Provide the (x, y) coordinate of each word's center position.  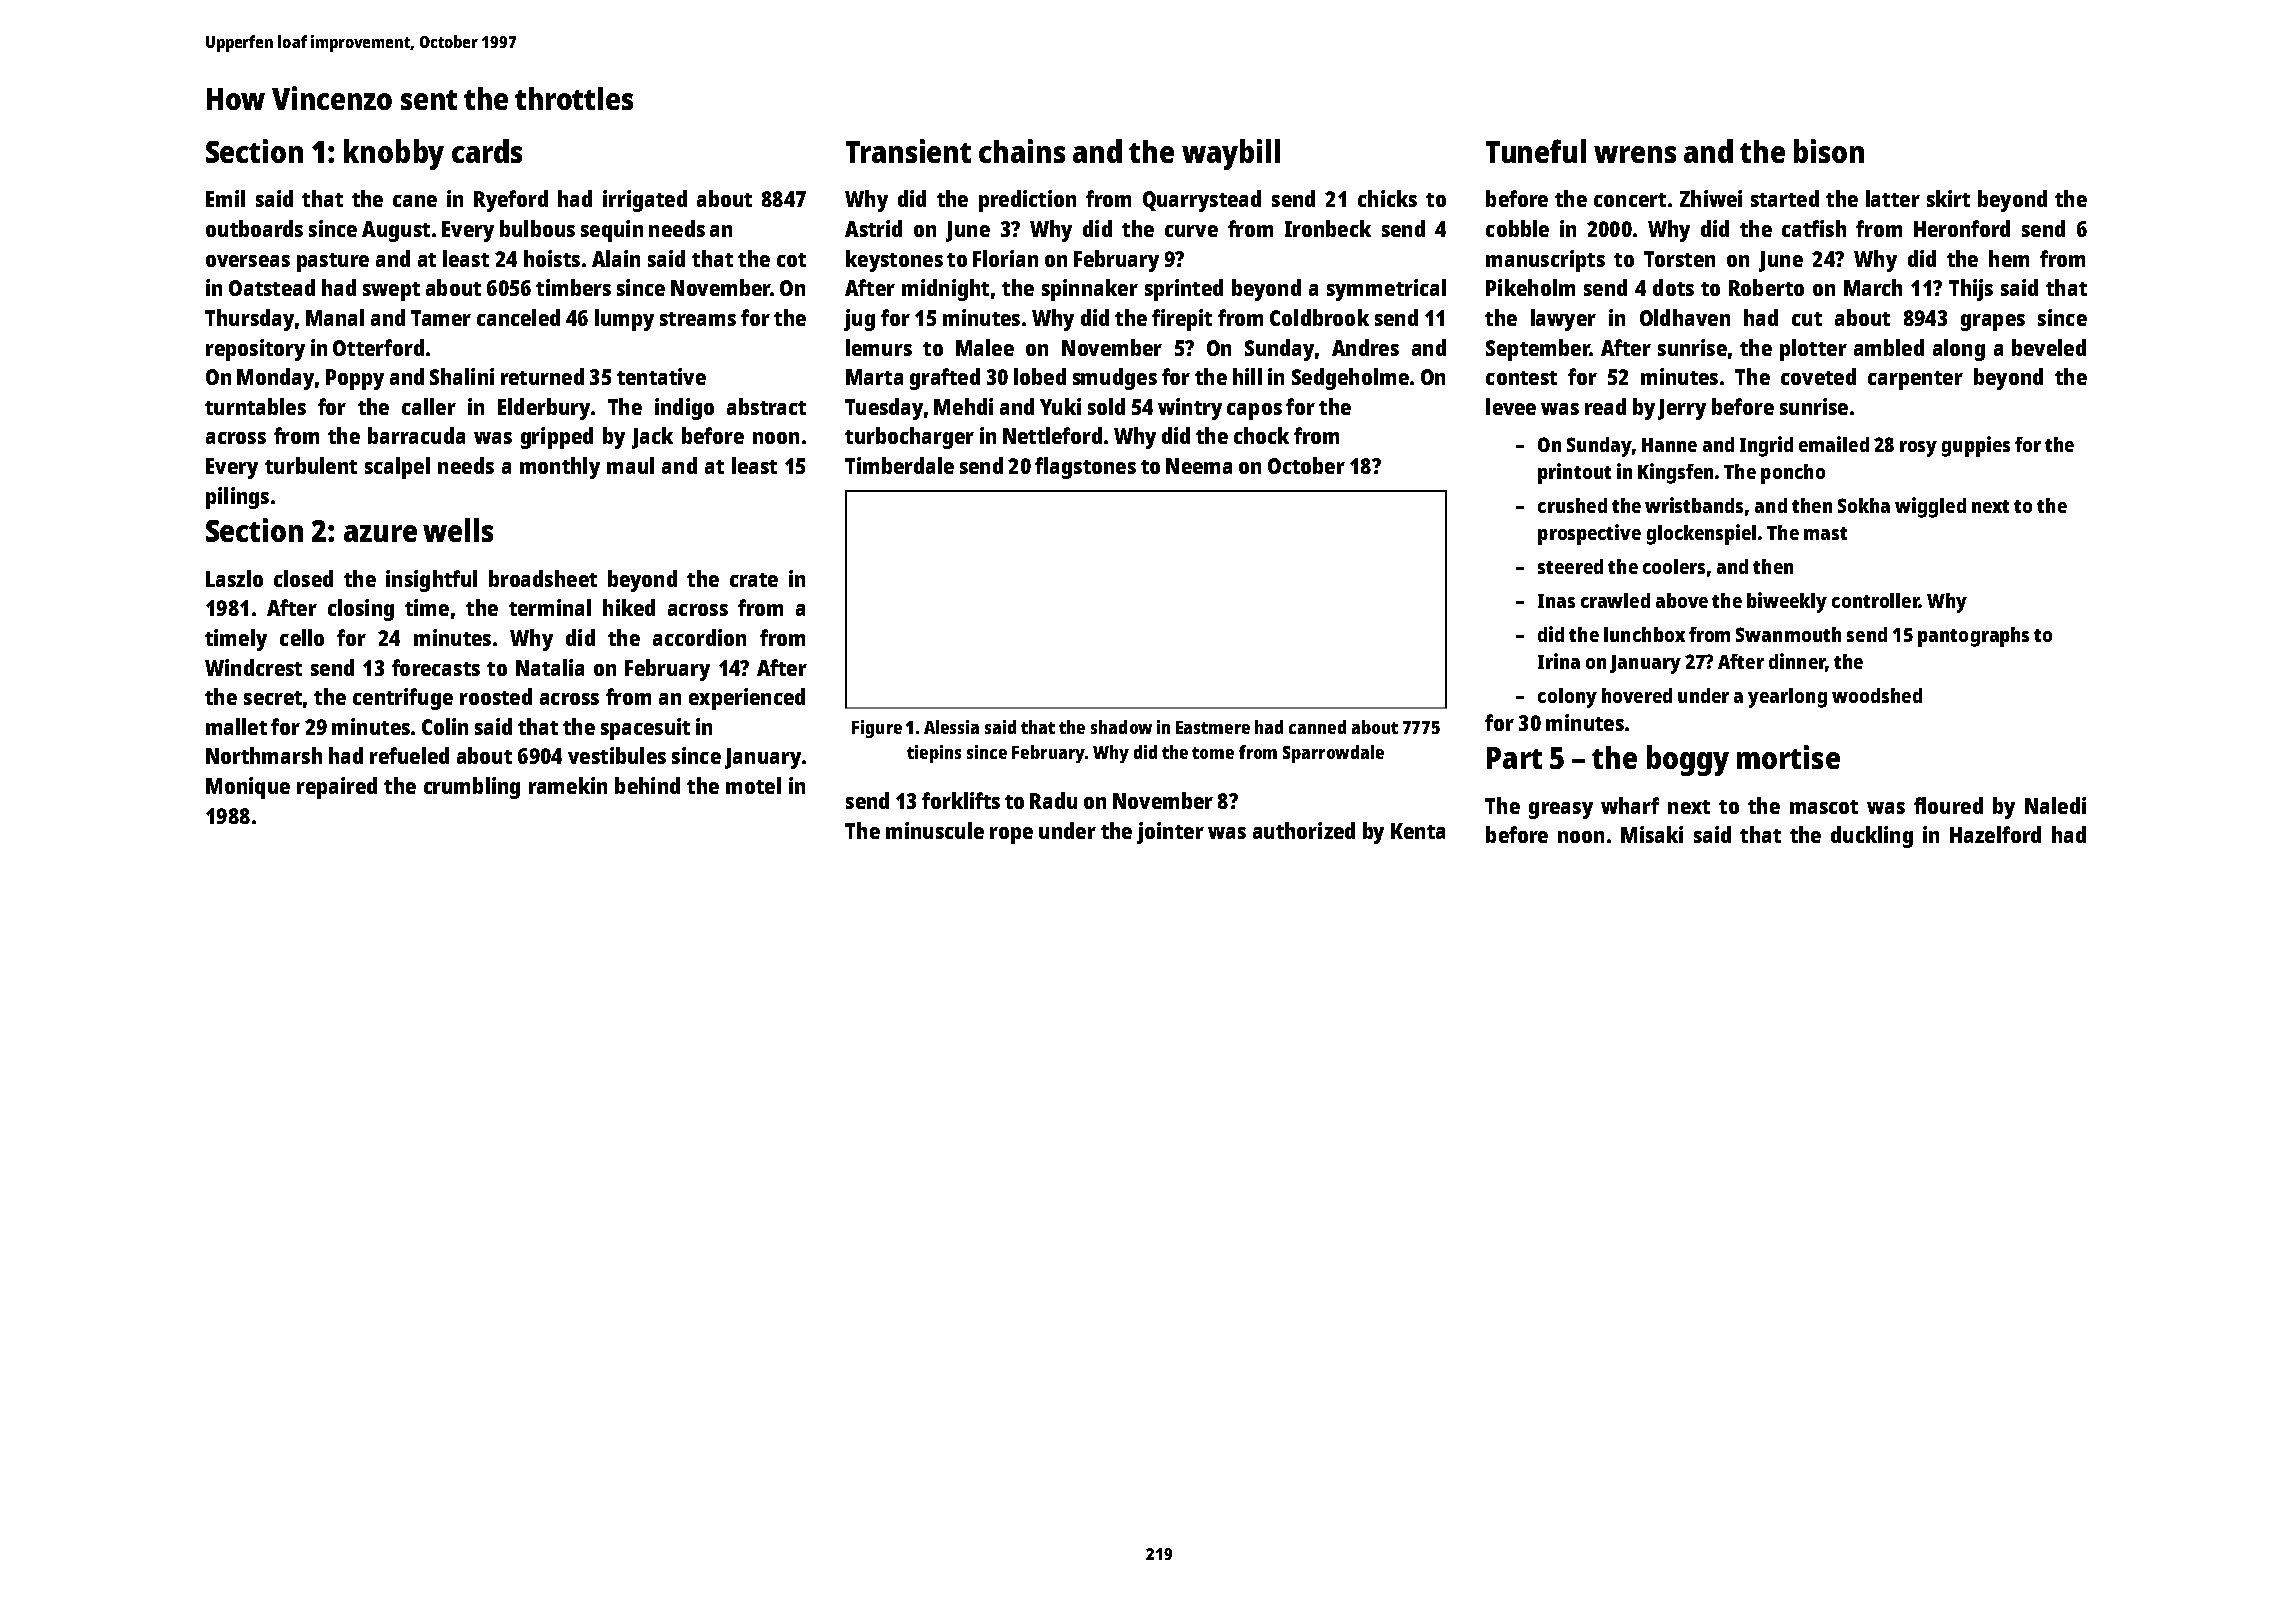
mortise (1788, 757)
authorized (1304, 830)
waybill (1231, 154)
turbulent (311, 465)
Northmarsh (264, 755)
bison (1829, 151)
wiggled (1930, 507)
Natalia (550, 667)
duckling (1872, 837)
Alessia (951, 727)
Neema (1199, 466)
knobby (394, 154)
